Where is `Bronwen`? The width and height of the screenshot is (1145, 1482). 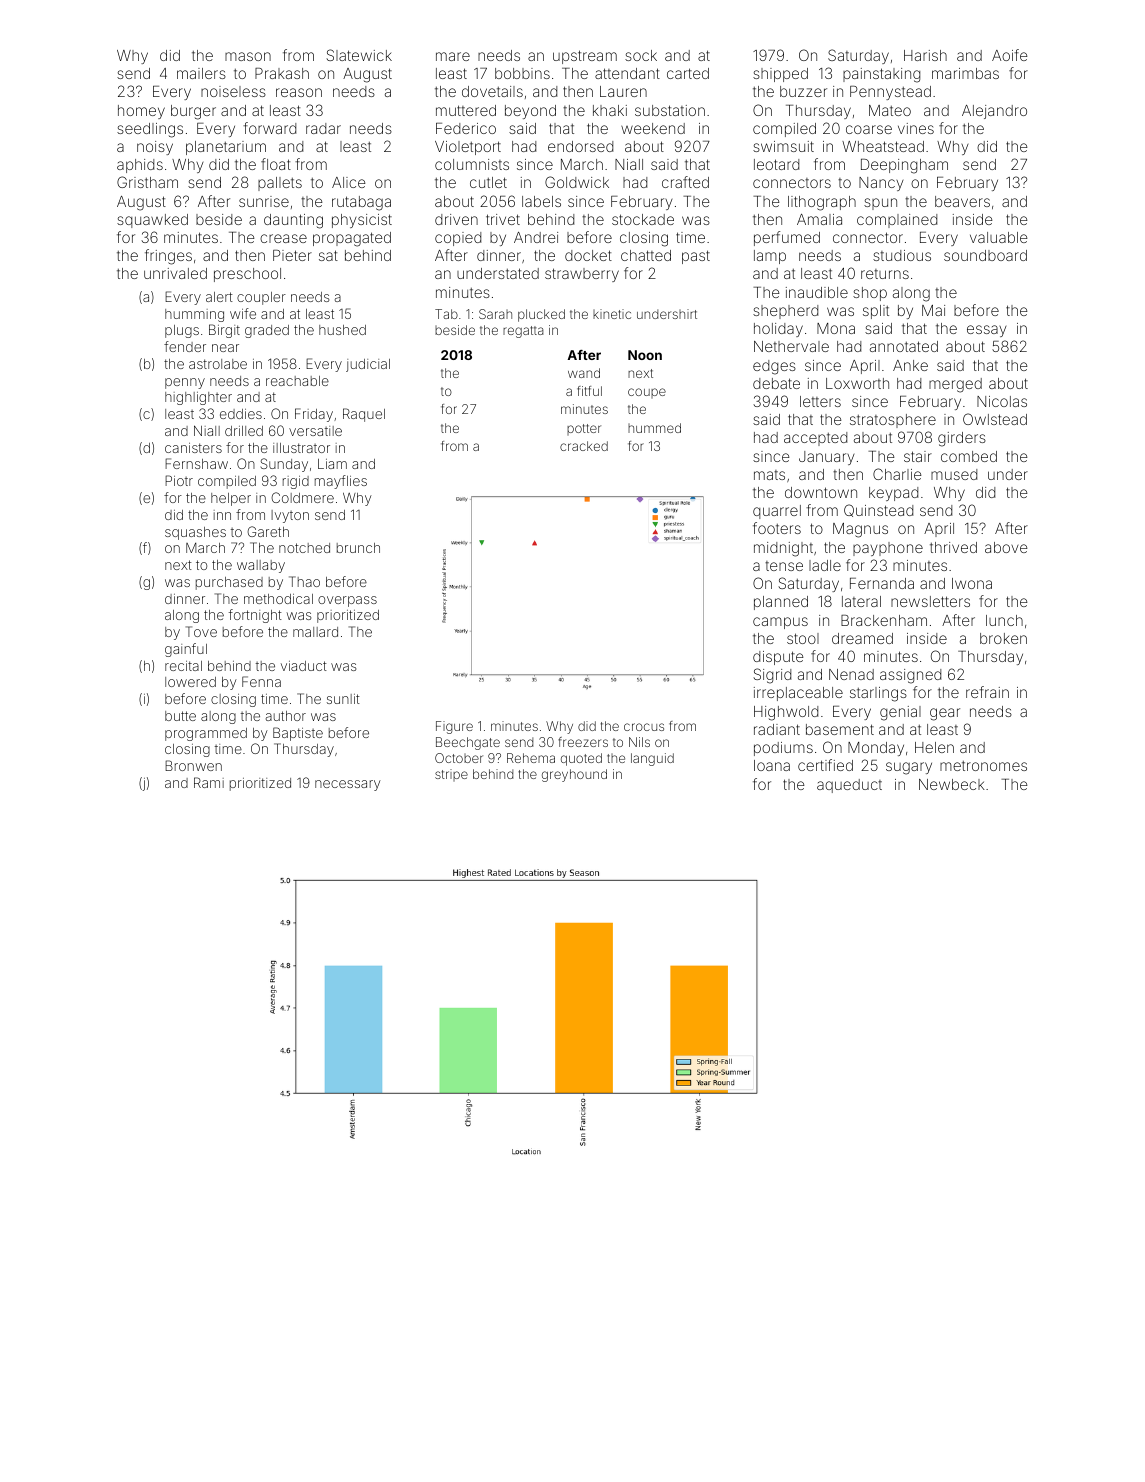
Bronwen is located at coordinates (193, 765).
